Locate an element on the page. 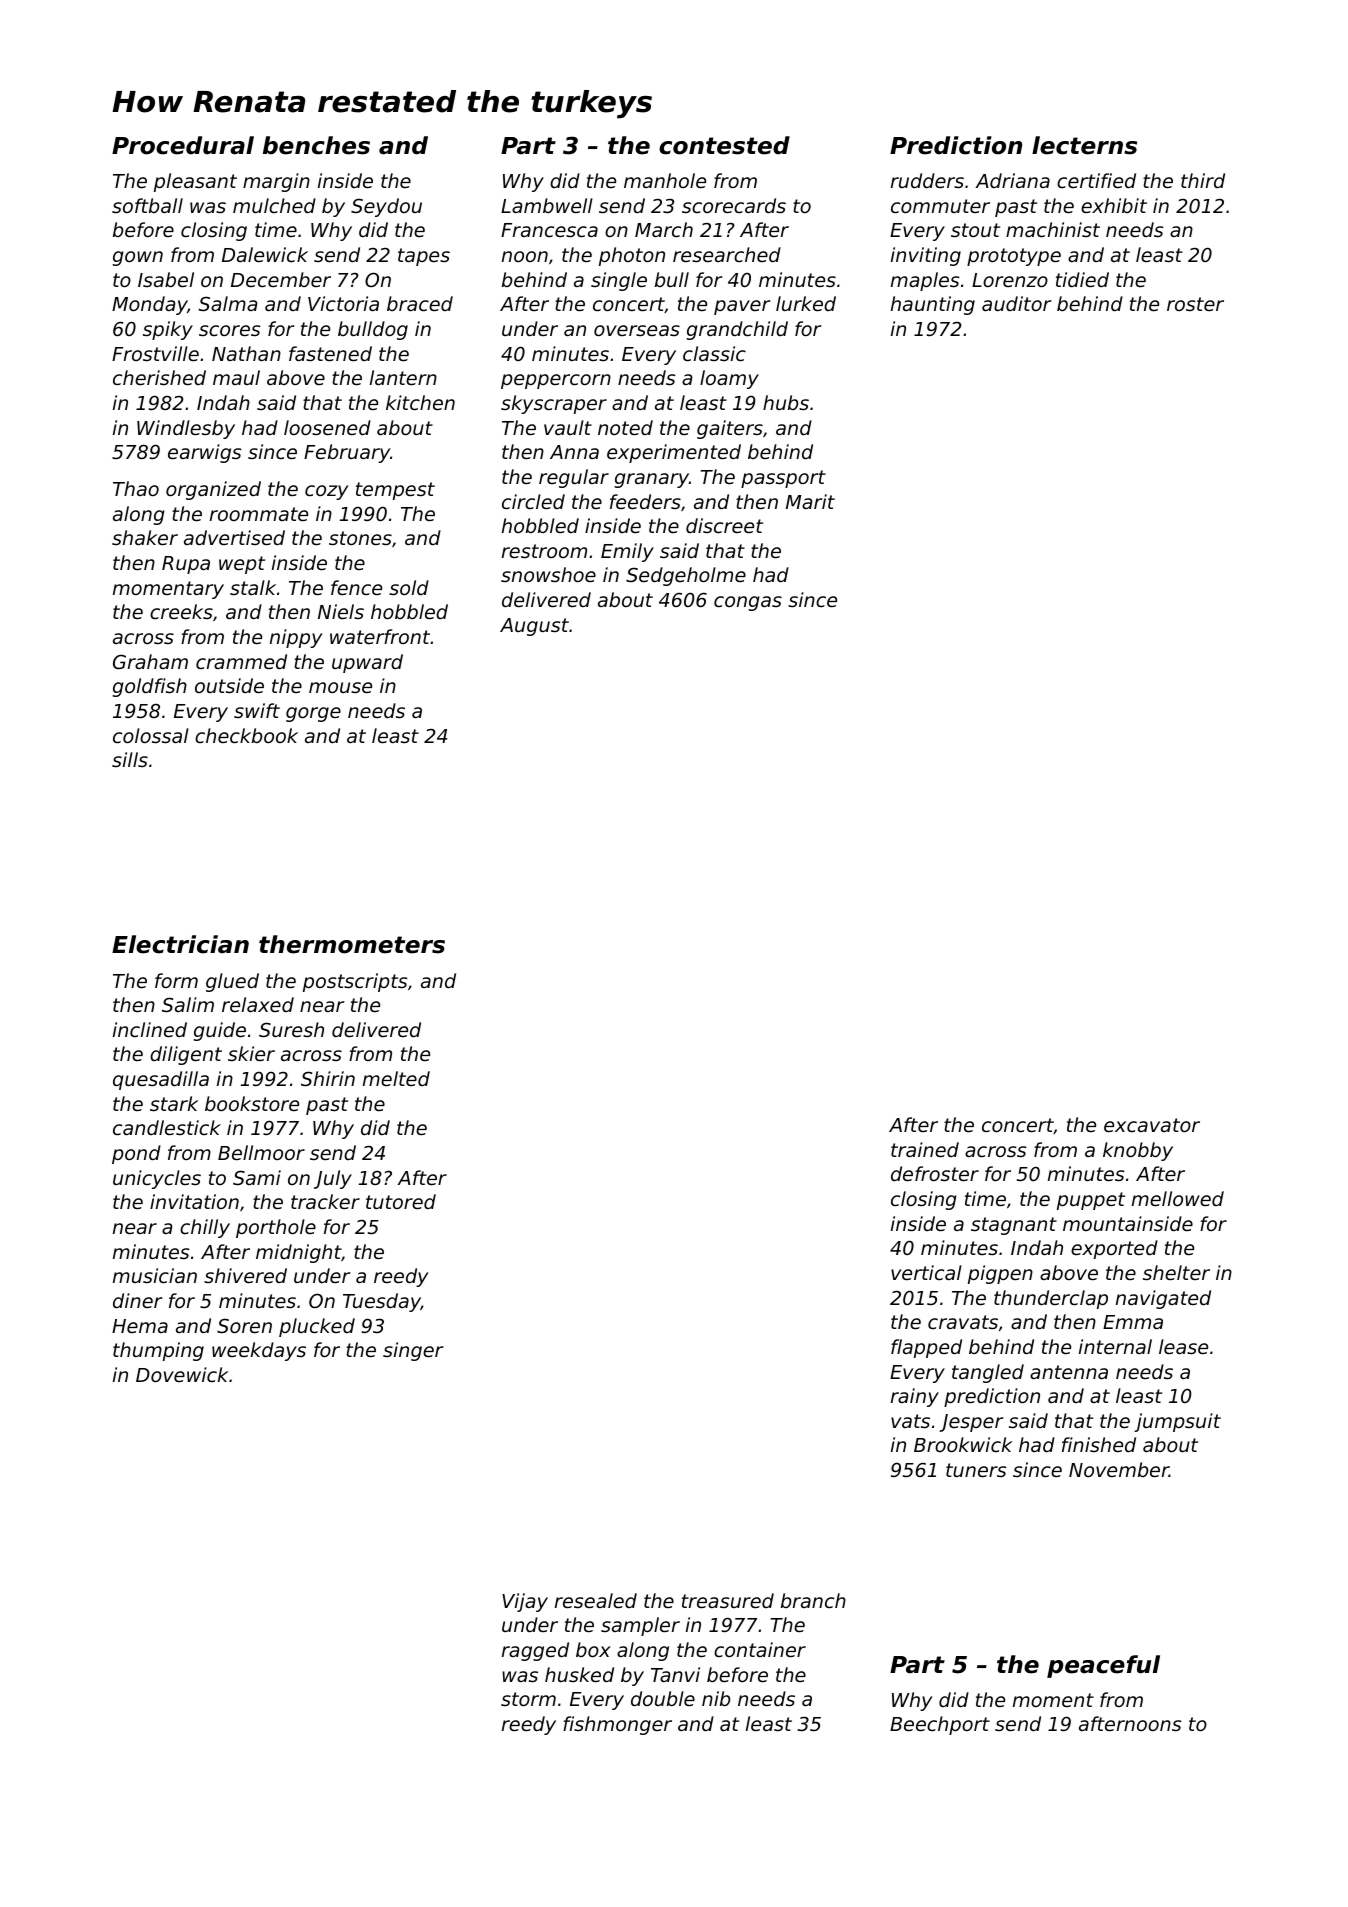  Dovewick is located at coordinates (182, 1374).
